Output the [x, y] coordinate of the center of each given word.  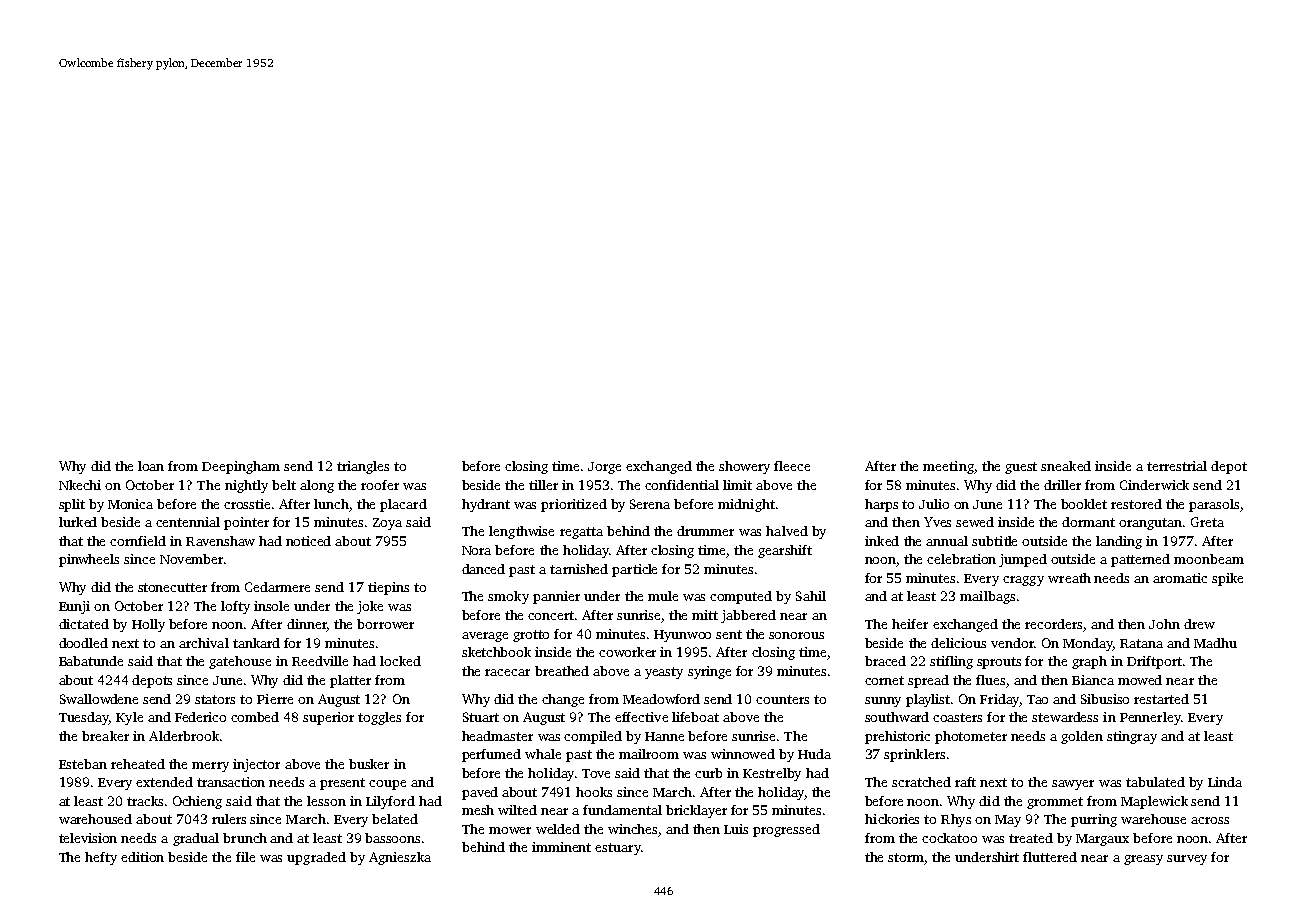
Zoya [387, 524]
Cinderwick [1154, 485]
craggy [1023, 581]
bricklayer [696, 811]
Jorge [604, 468]
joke [370, 607]
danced [483, 569]
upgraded [316, 858]
